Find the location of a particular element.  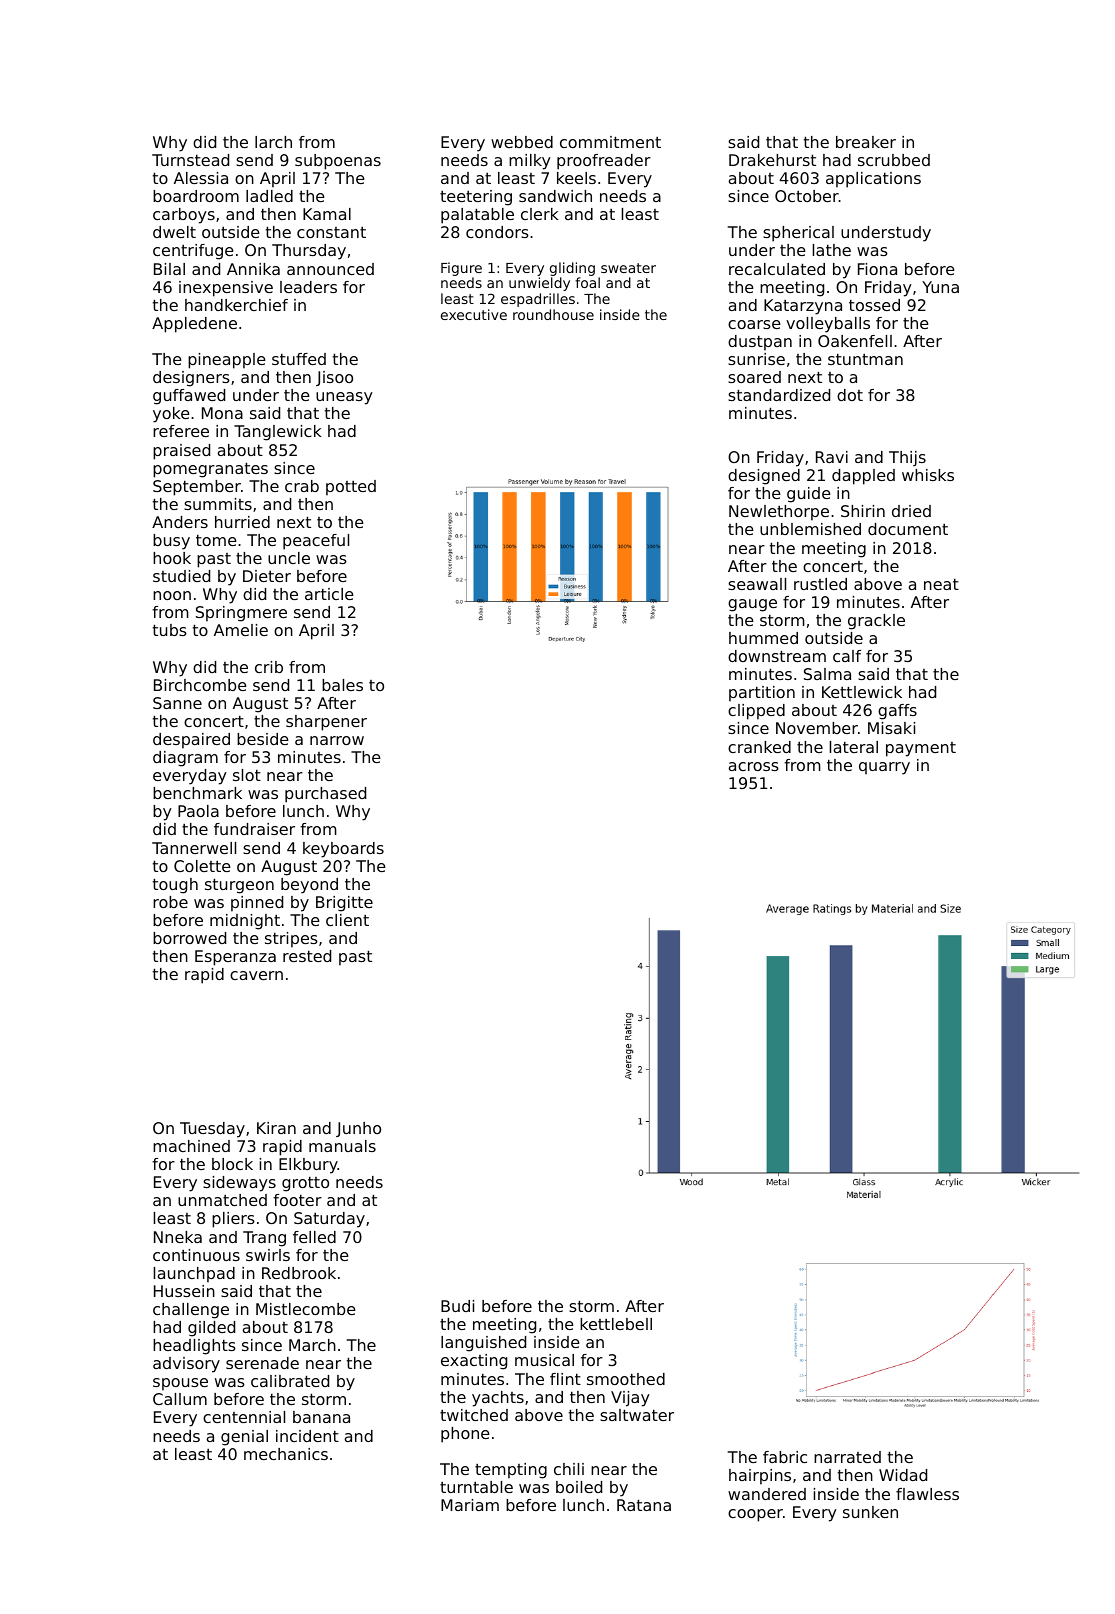

quarry is located at coordinates (884, 768).
